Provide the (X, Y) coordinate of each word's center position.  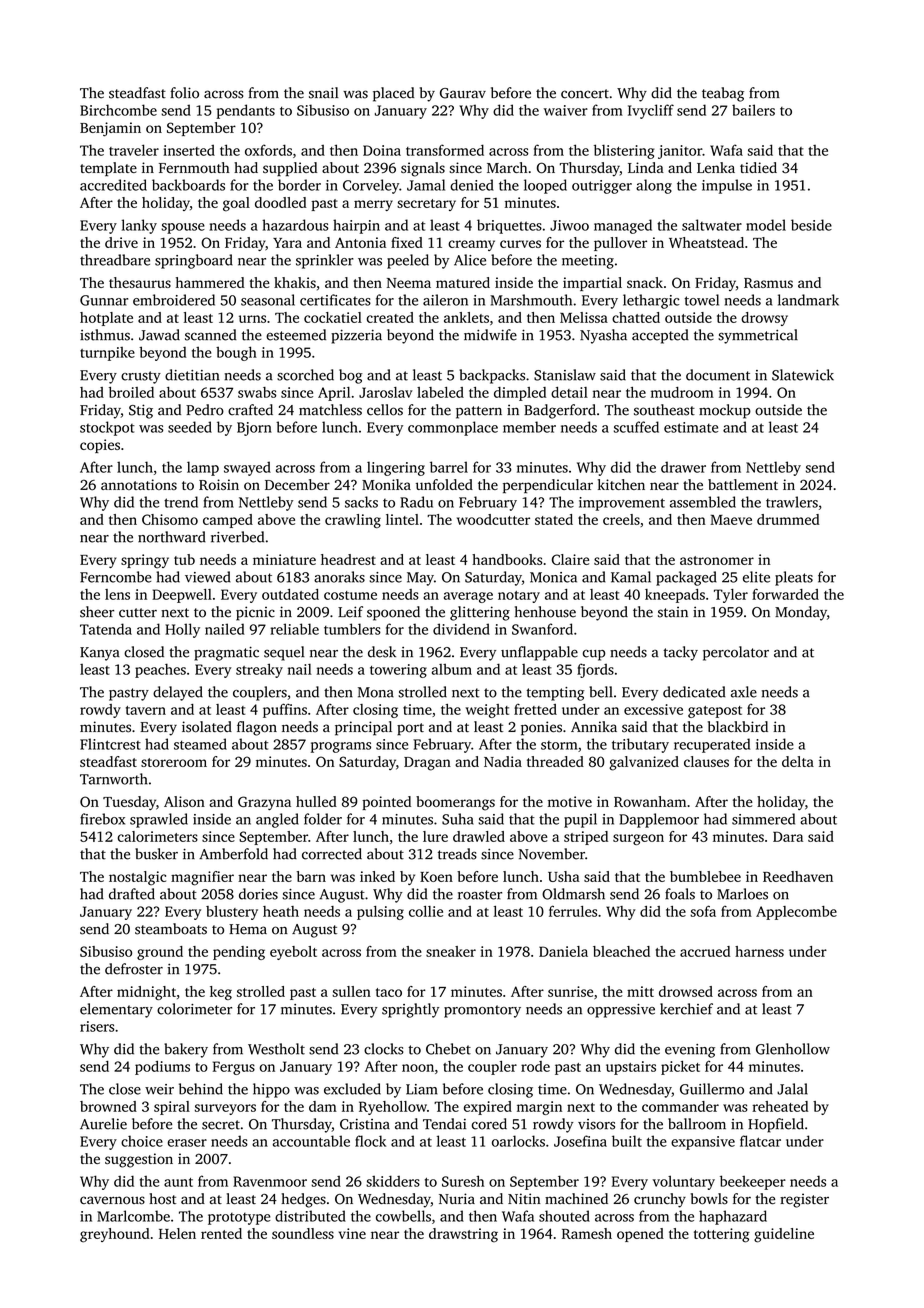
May (420, 579)
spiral (172, 1108)
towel (701, 300)
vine (352, 1233)
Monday (801, 613)
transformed (445, 150)
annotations (139, 484)
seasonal (268, 300)
